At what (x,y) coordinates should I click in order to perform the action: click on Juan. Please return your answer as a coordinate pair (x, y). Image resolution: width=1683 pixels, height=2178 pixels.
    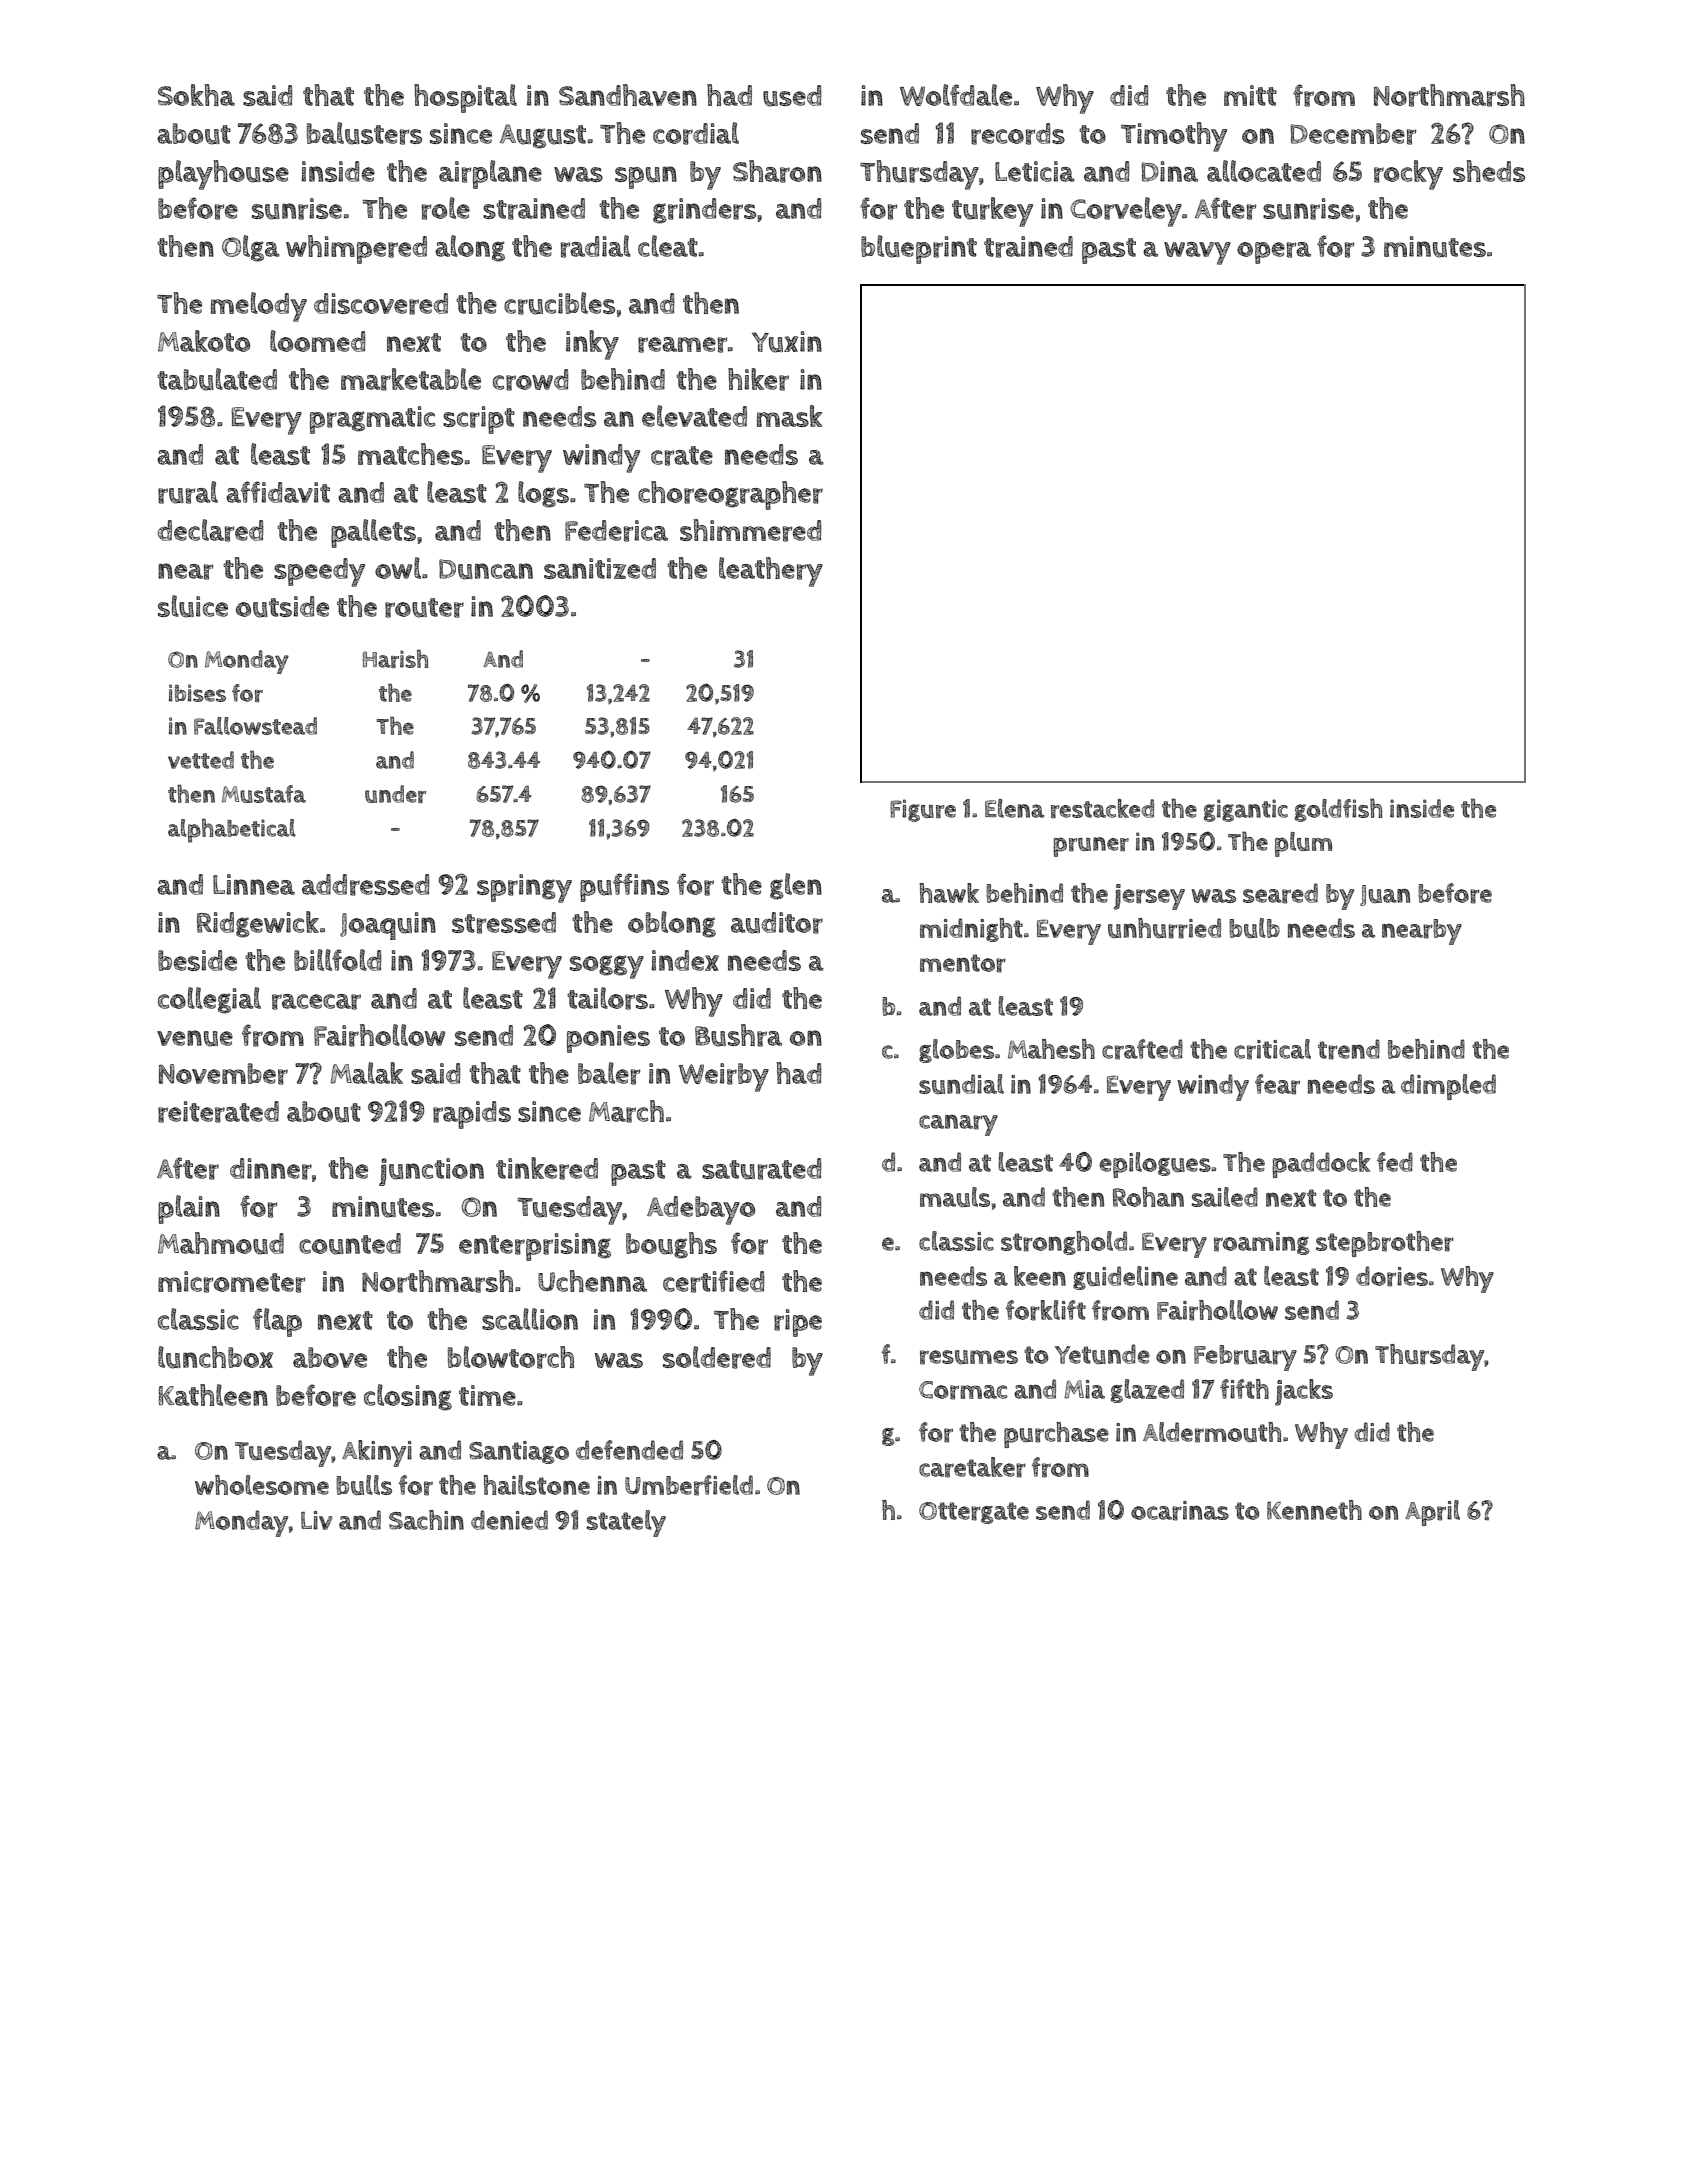
    Looking at the image, I should click on (1385, 895).
